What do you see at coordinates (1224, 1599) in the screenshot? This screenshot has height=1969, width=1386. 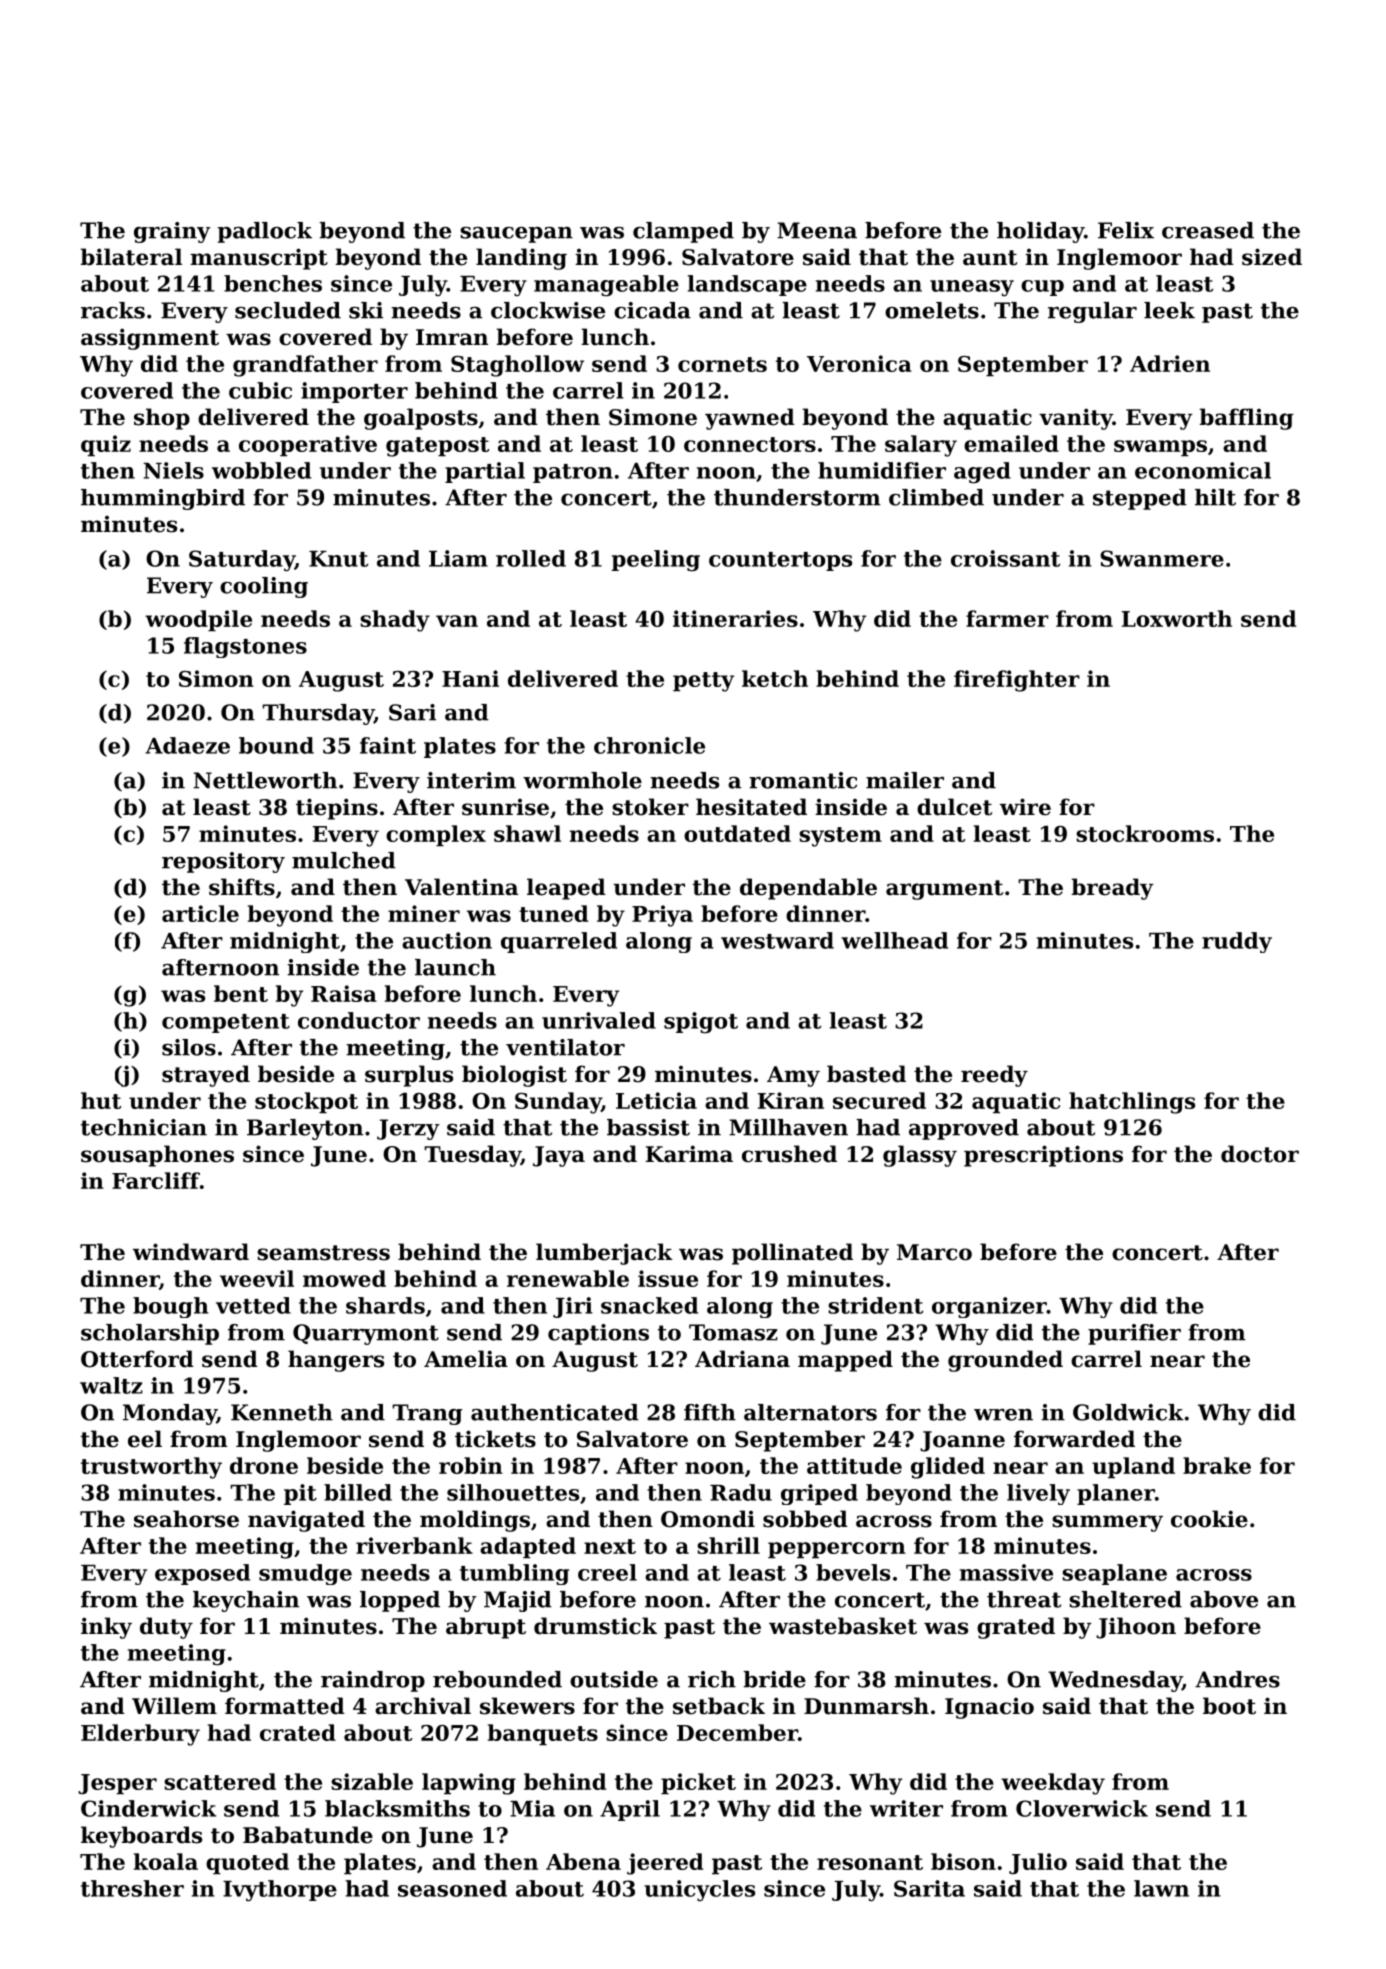 I see `above` at bounding box center [1224, 1599].
